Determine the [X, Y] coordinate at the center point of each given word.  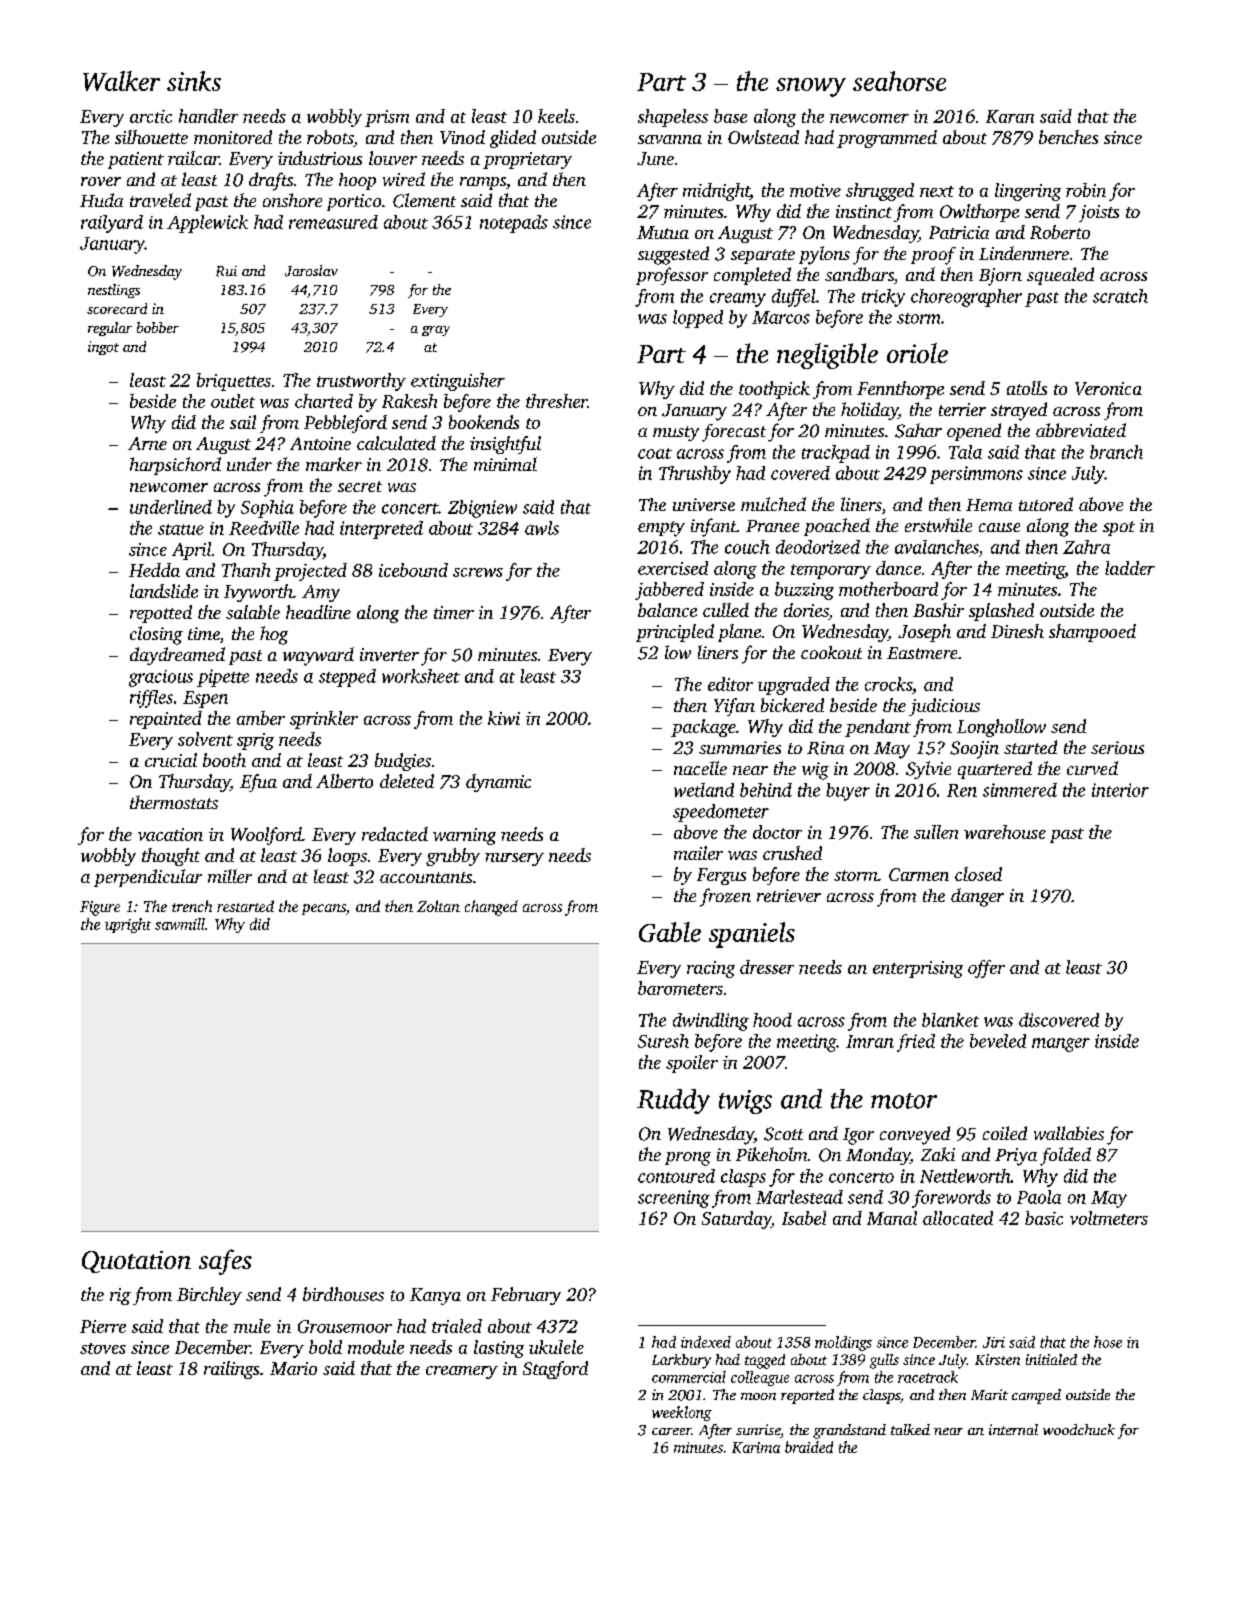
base [730, 116]
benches [1068, 137]
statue [181, 529]
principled [675, 633]
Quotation [136, 1262]
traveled [160, 200]
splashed [1001, 612]
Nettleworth [965, 1176]
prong [688, 1159]
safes [225, 1262]
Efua [258, 783]
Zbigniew [482, 509]
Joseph [924, 633]
